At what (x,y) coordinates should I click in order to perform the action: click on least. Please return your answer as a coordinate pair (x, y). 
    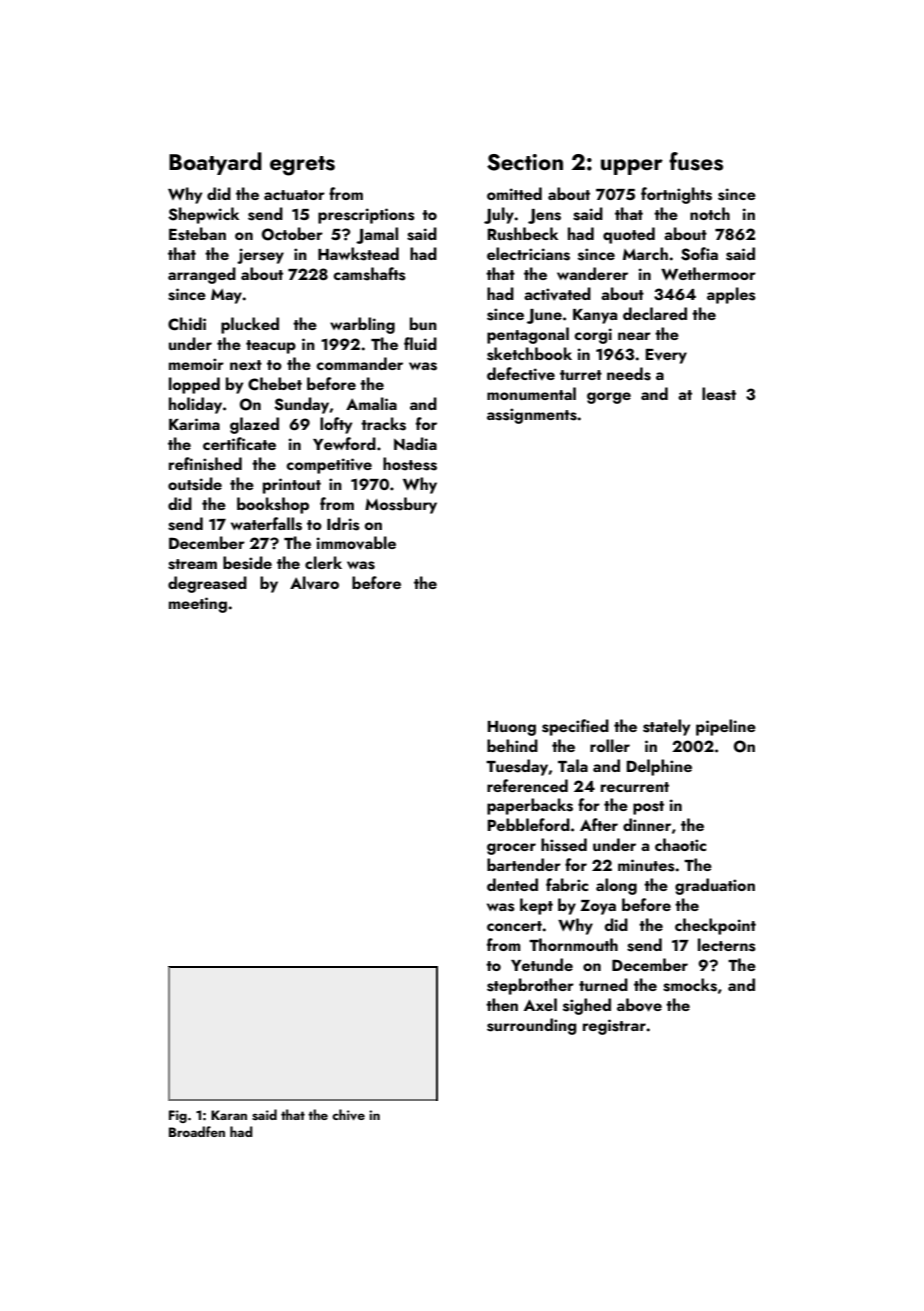
    Looking at the image, I should click on (719, 394).
